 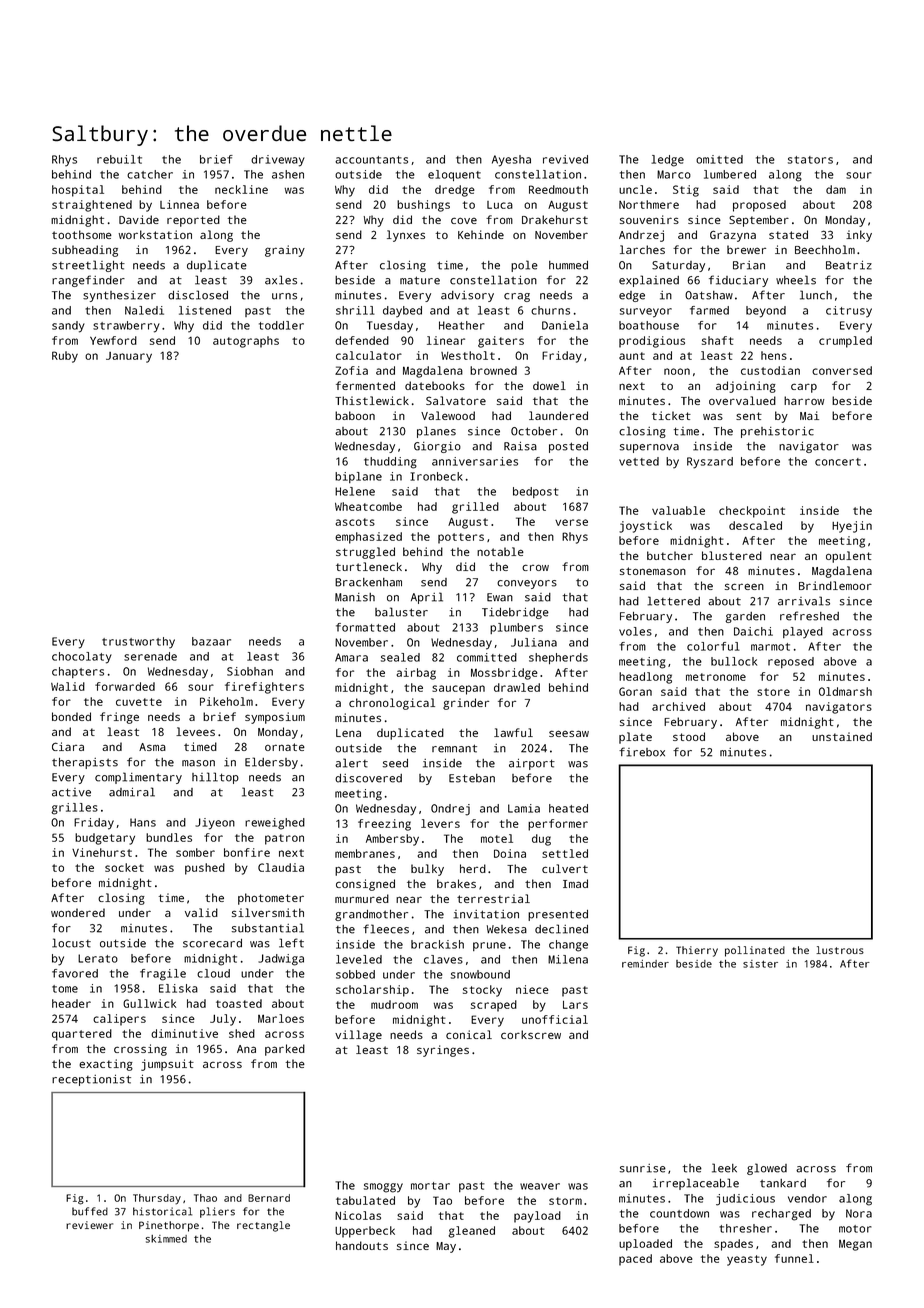 I want to click on valid, so click(x=201, y=912).
